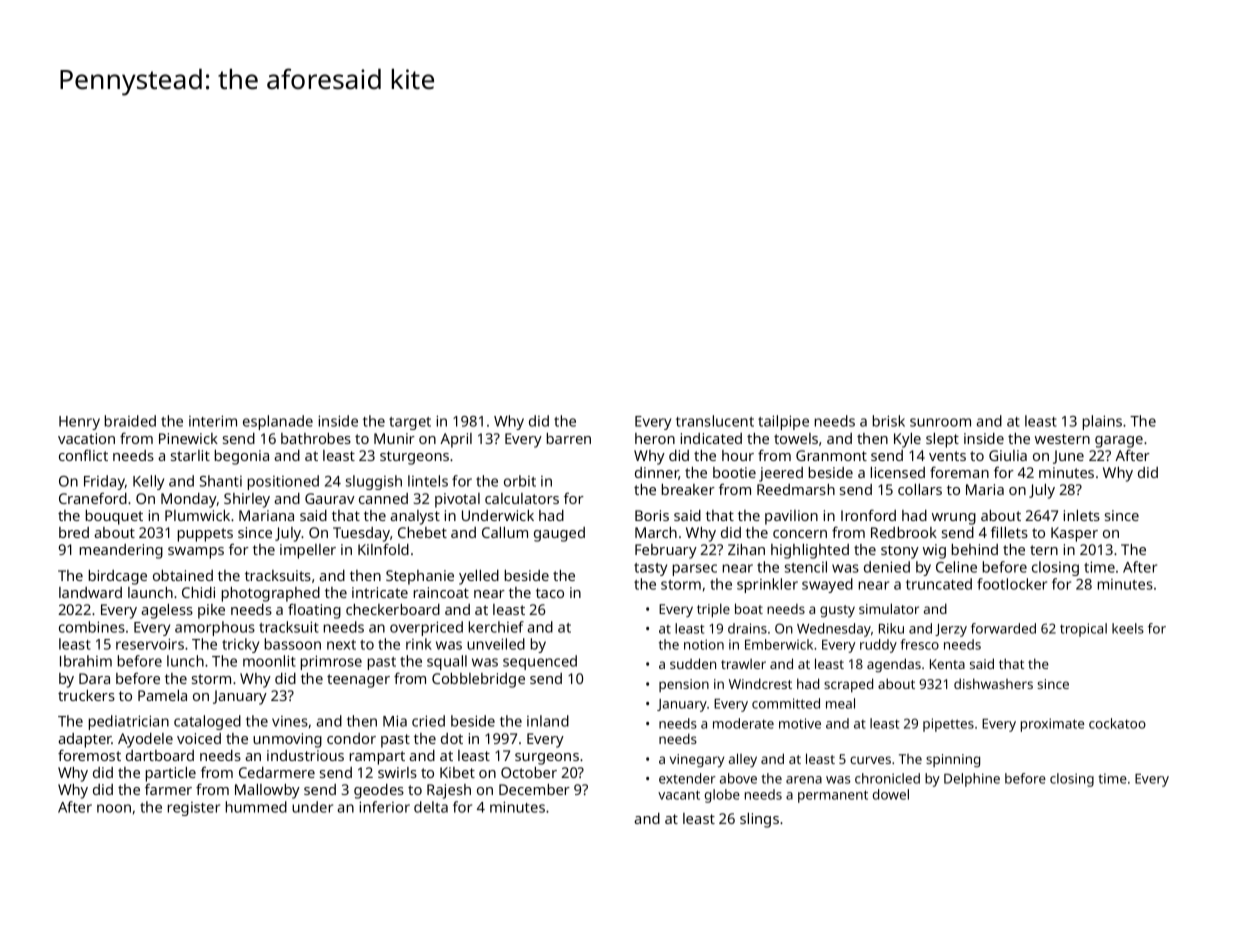 This document has width=1233, height=952. What do you see at coordinates (1052, 725) in the document?
I see `proximate` at bounding box center [1052, 725].
